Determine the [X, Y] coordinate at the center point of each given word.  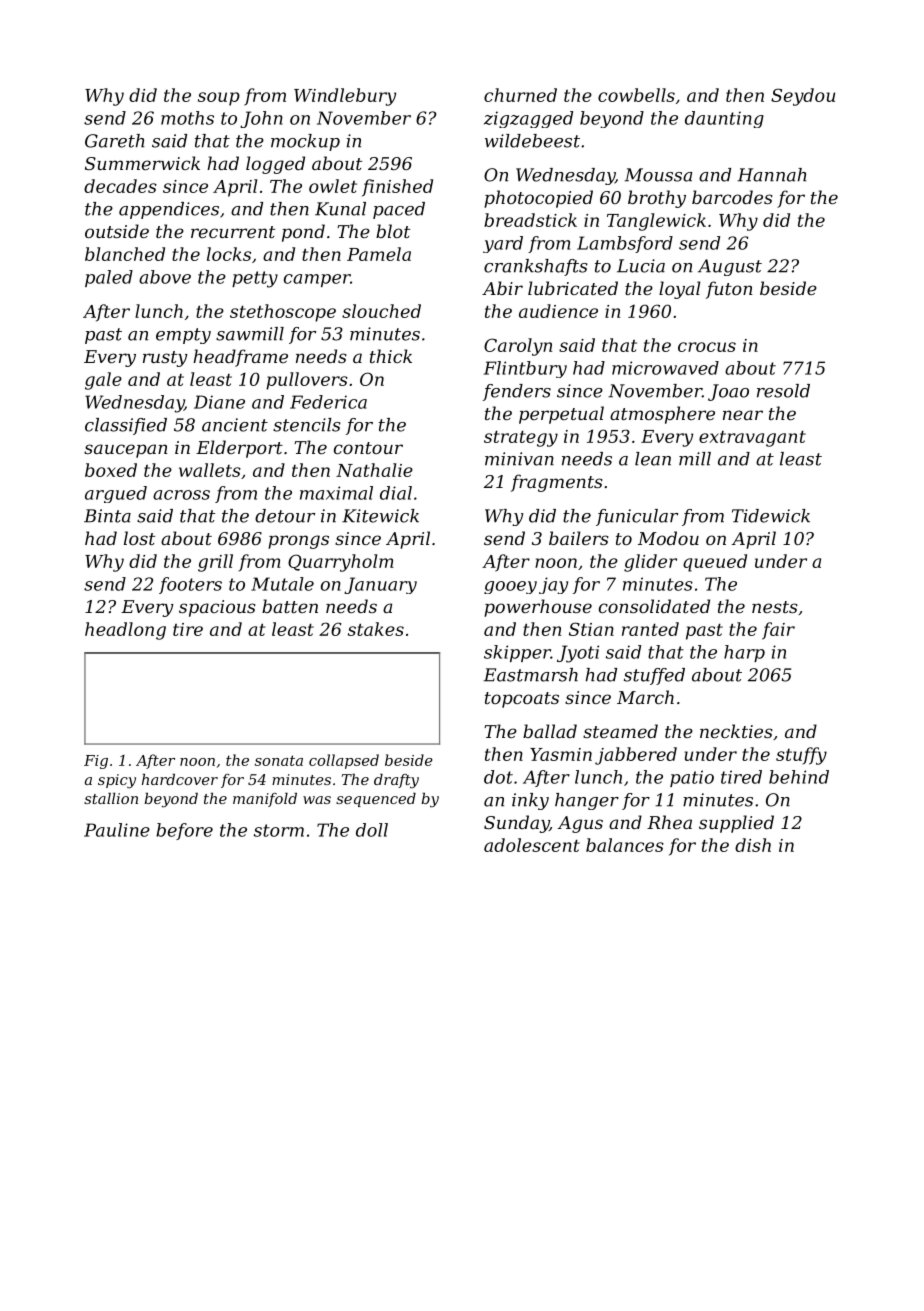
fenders [517, 392]
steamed [620, 731]
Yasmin [561, 754]
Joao [728, 392]
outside [117, 231]
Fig [96, 762]
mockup [305, 142]
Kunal [340, 209]
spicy [117, 781]
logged [275, 165]
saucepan [126, 451]
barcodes [732, 197]
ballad [550, 731]
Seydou [803, 97]
